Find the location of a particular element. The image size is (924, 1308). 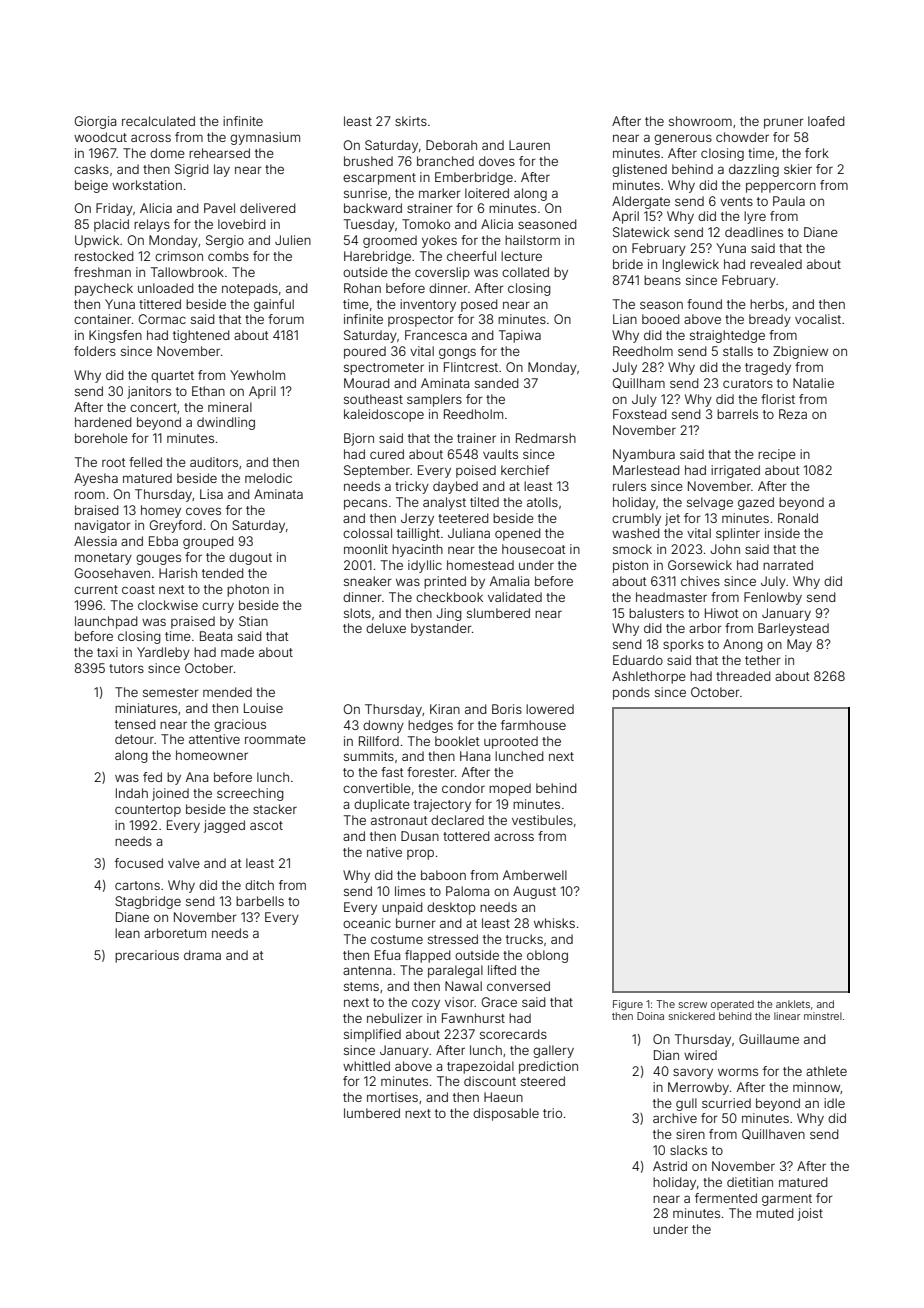

Stagbridge is located at coordinates (148, 902).
